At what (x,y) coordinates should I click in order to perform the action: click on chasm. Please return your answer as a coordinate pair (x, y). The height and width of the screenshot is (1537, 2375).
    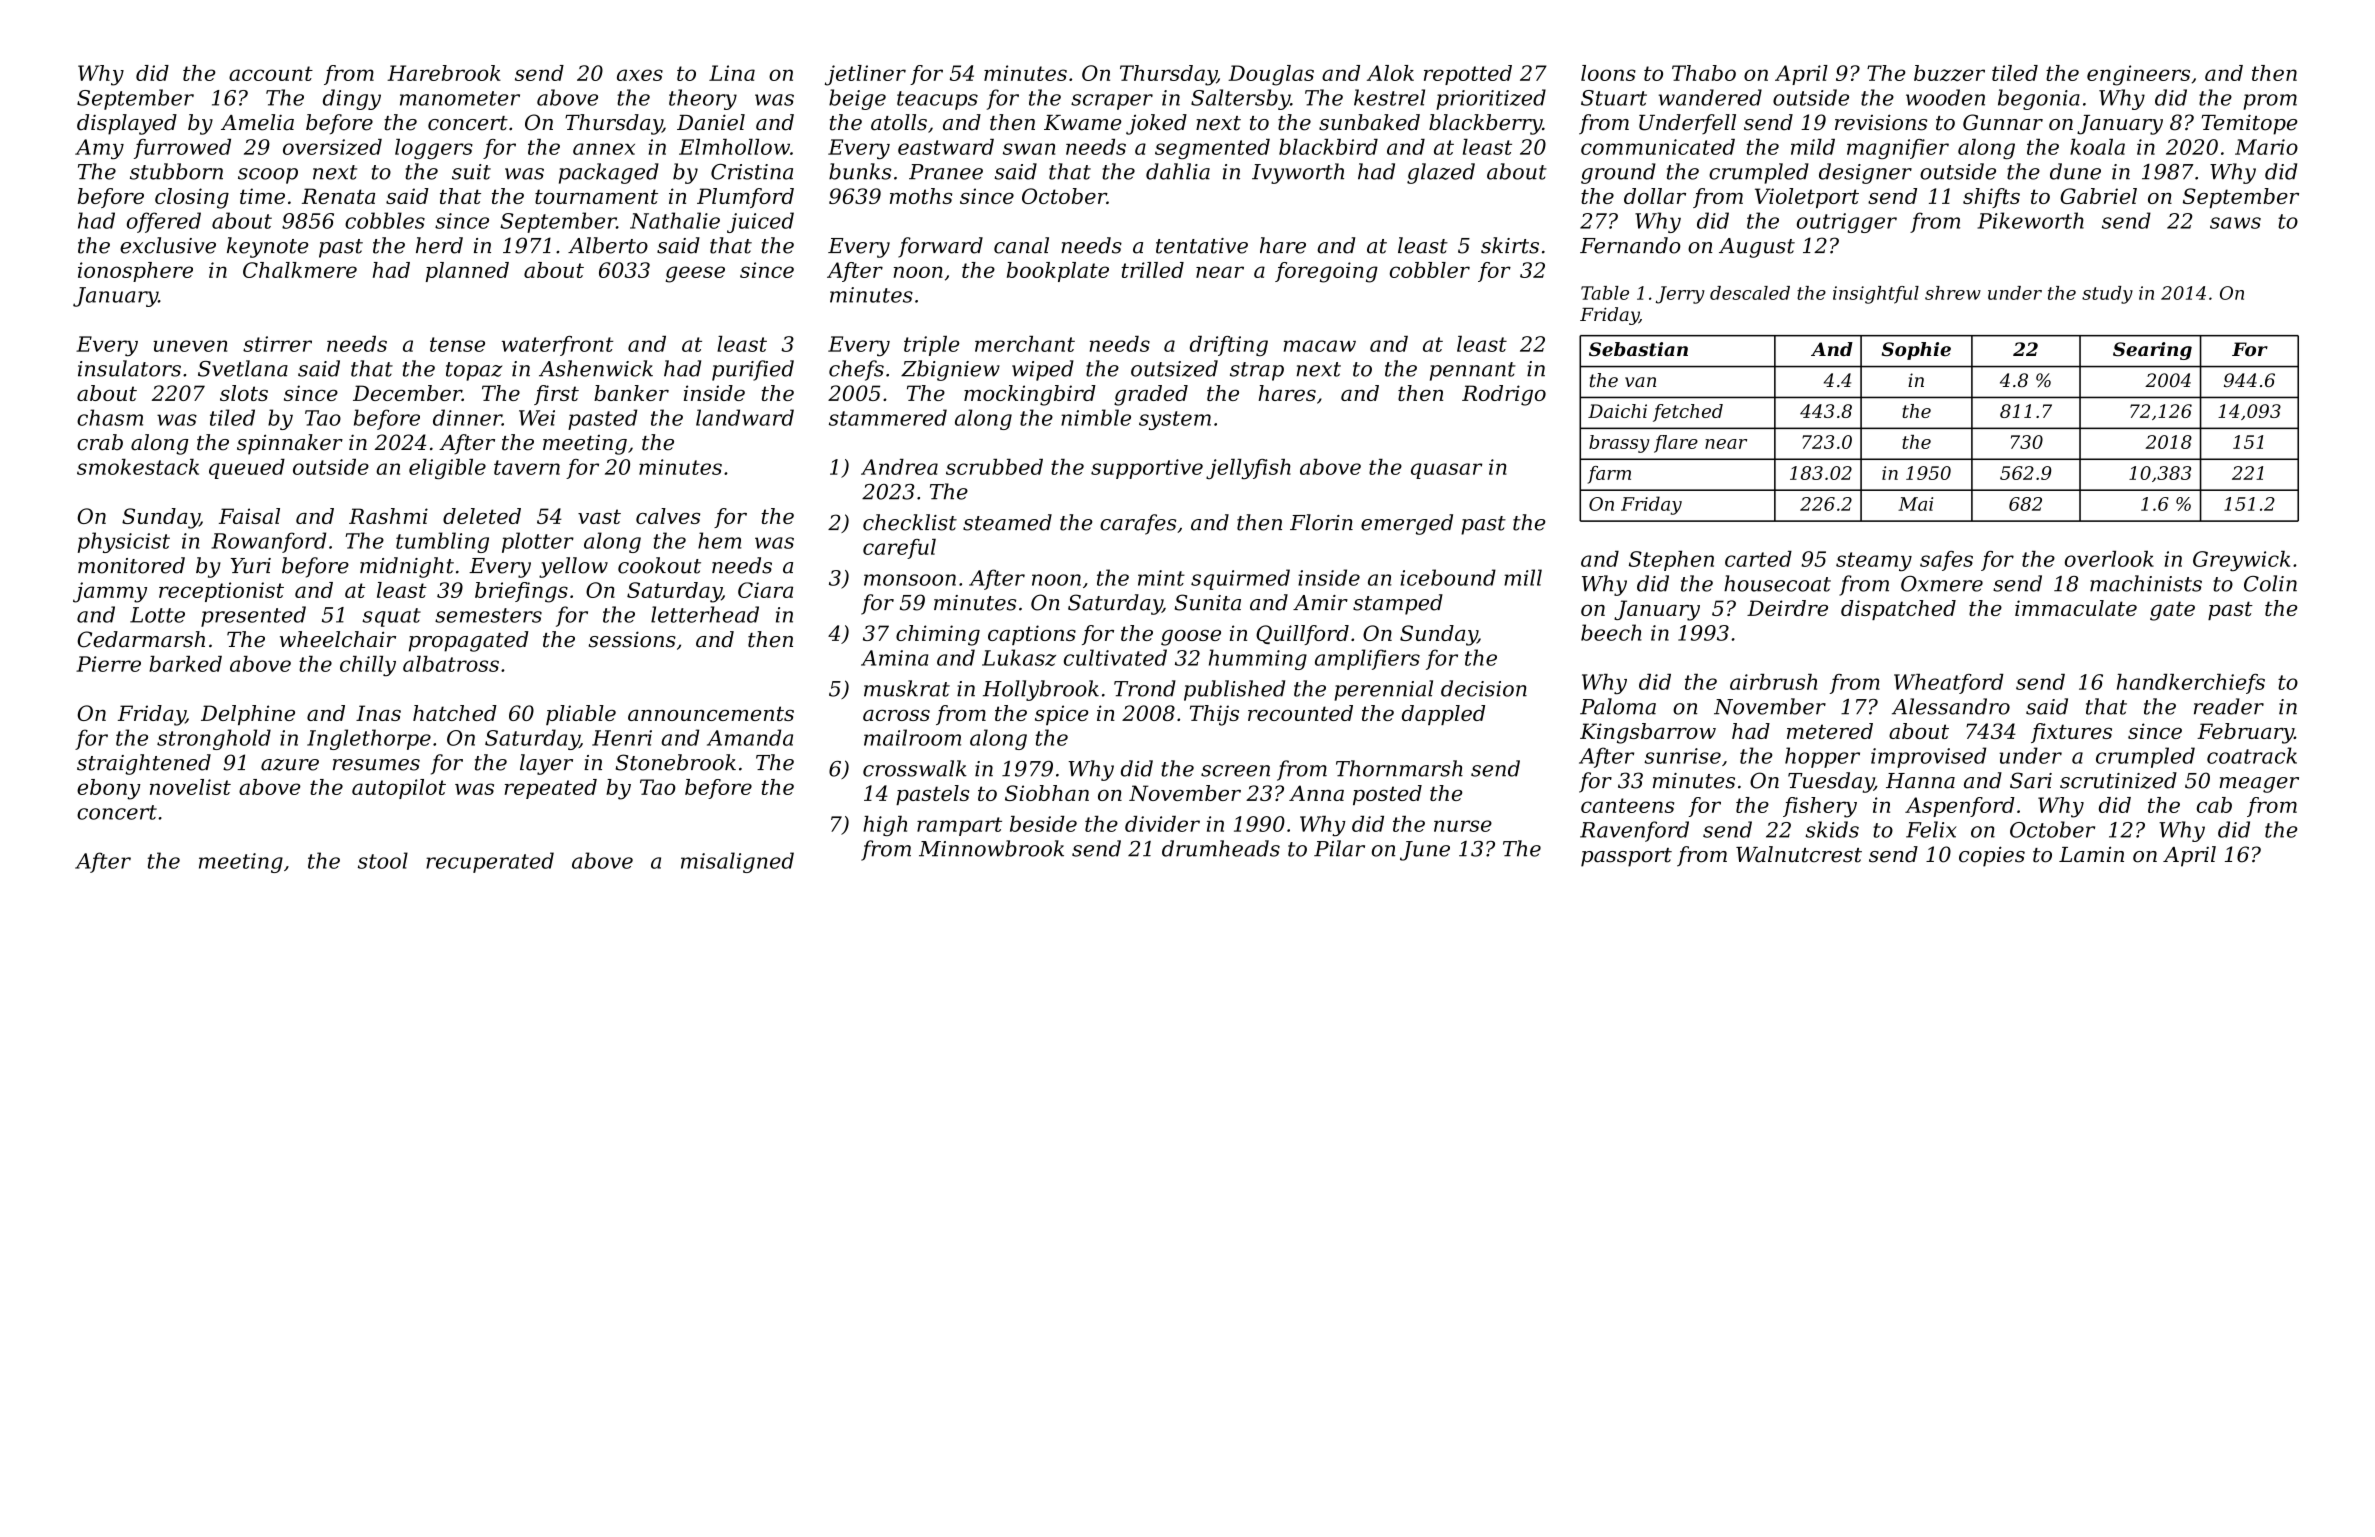
    Looking at the image, I should click on (110, 417).
